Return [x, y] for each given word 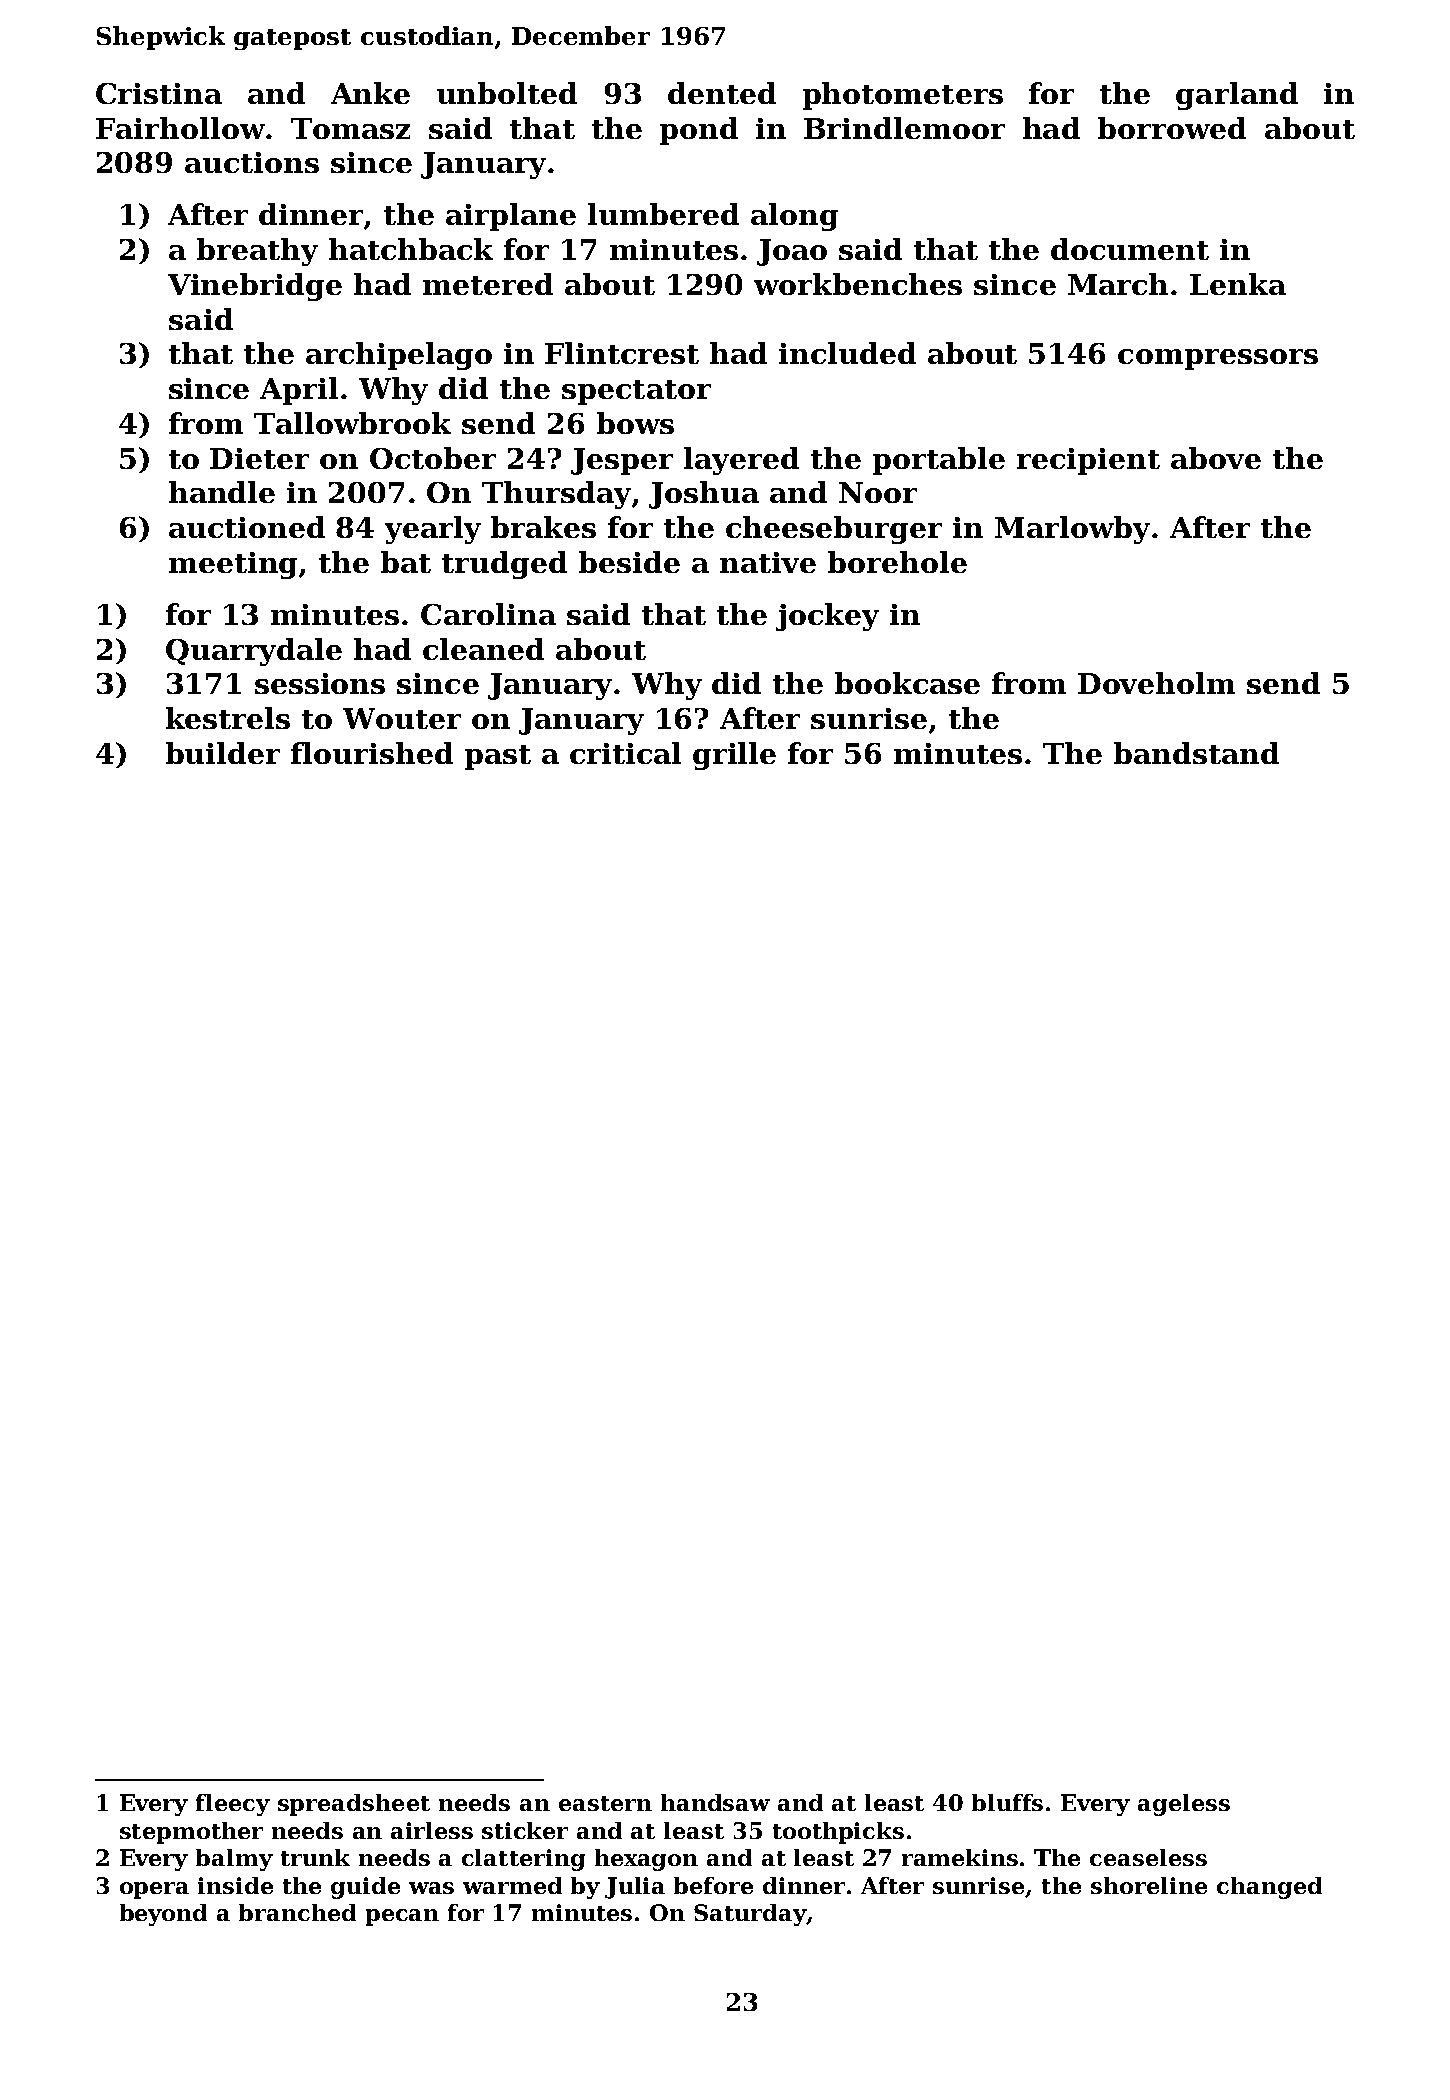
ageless [1184, 1805]
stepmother [191, 1833]
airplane [511, 217]
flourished [372, 753]
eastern [605, 1803]
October [433, 458]
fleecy [233, 1805]
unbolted [507, 93]
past [498, 757]
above [1216, 458]
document [1130, 249]
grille [734, 756]
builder [223, 753]
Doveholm [1156, 683]
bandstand [1196, 753]
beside [629, 562]
